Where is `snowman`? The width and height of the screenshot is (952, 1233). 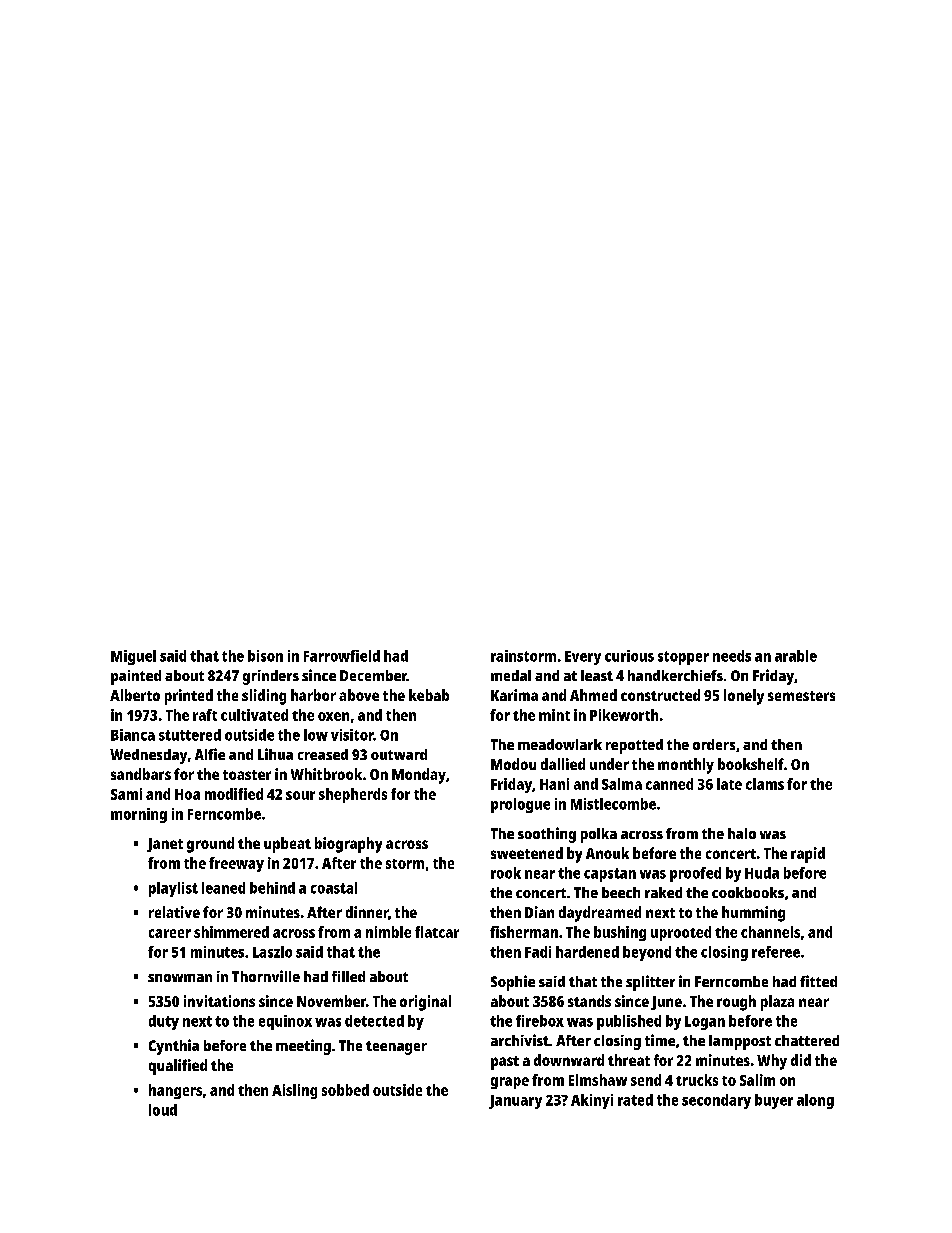
snowman is located at coordinates (180, 978).
